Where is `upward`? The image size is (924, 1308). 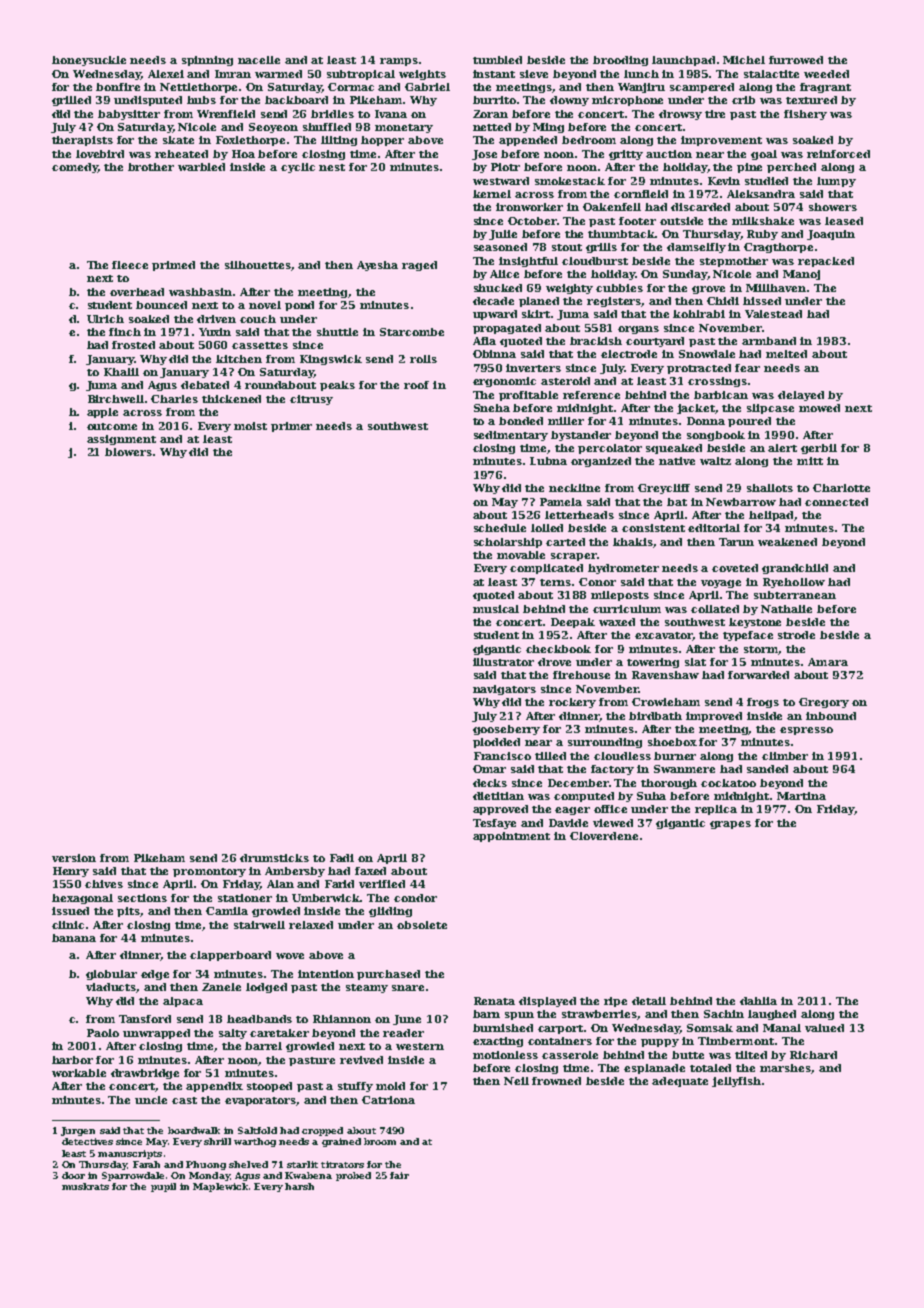 upward is located at coordinates (495, 315).
